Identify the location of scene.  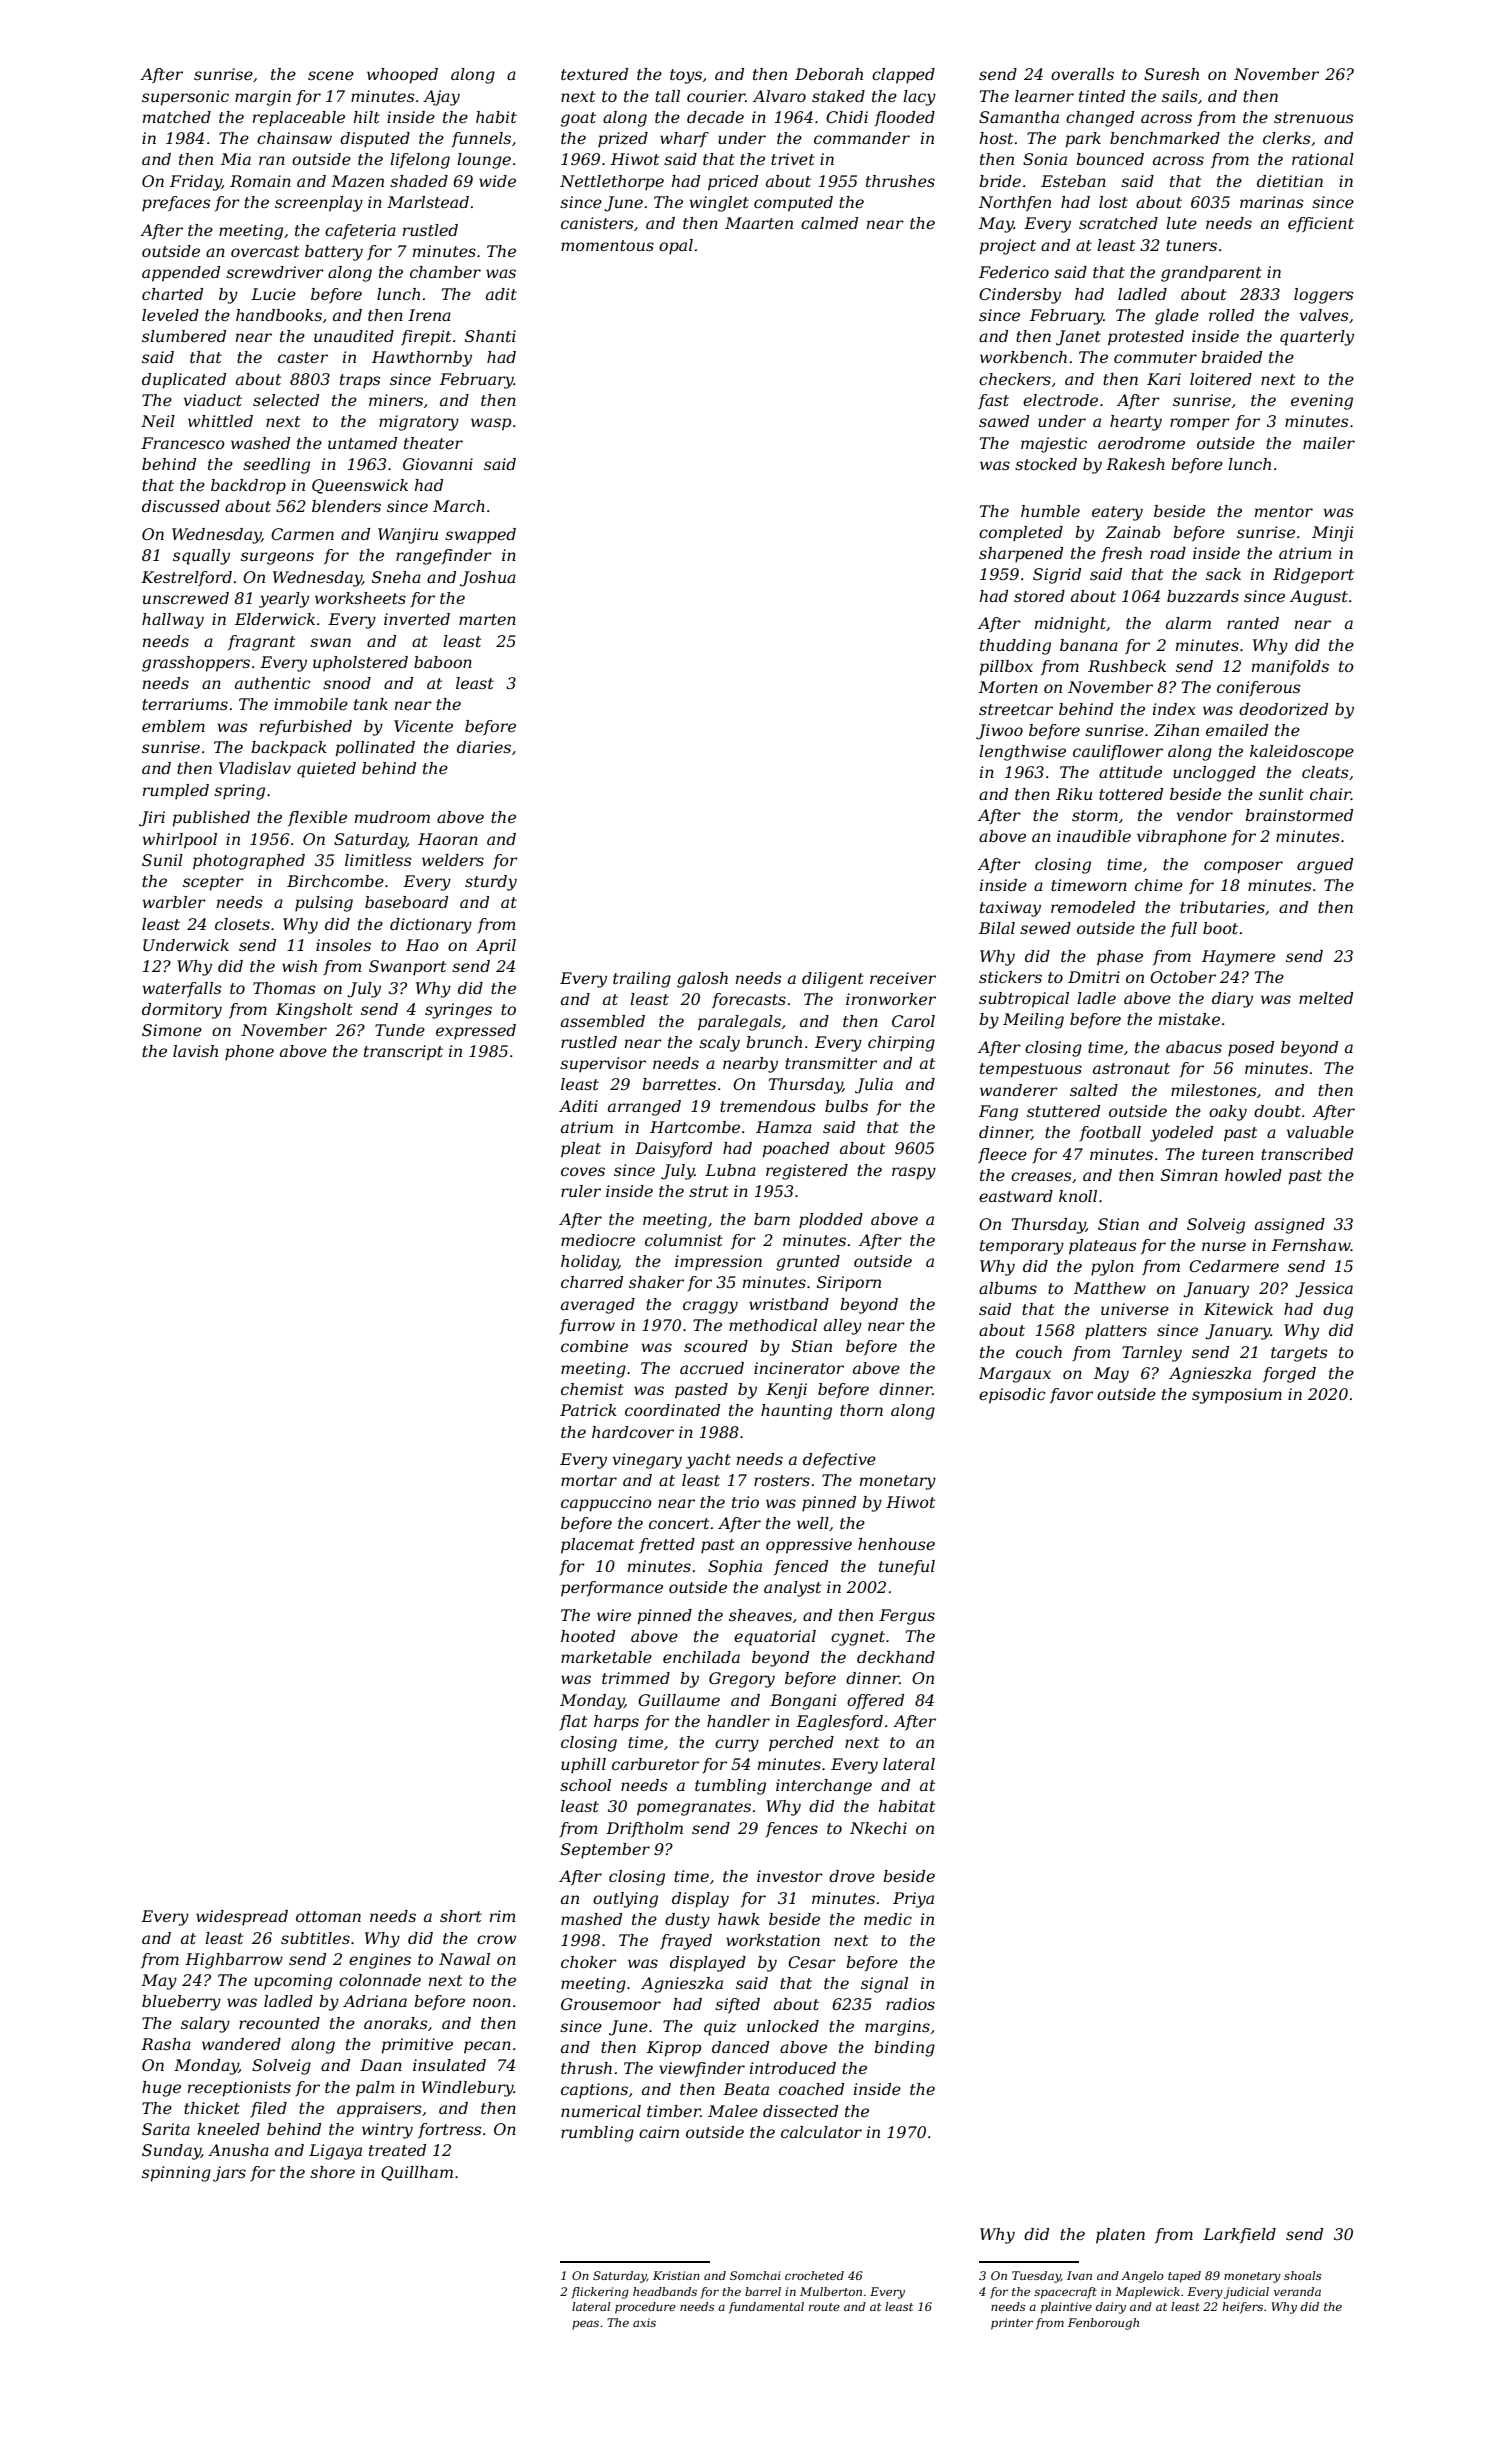
(331, 75).
